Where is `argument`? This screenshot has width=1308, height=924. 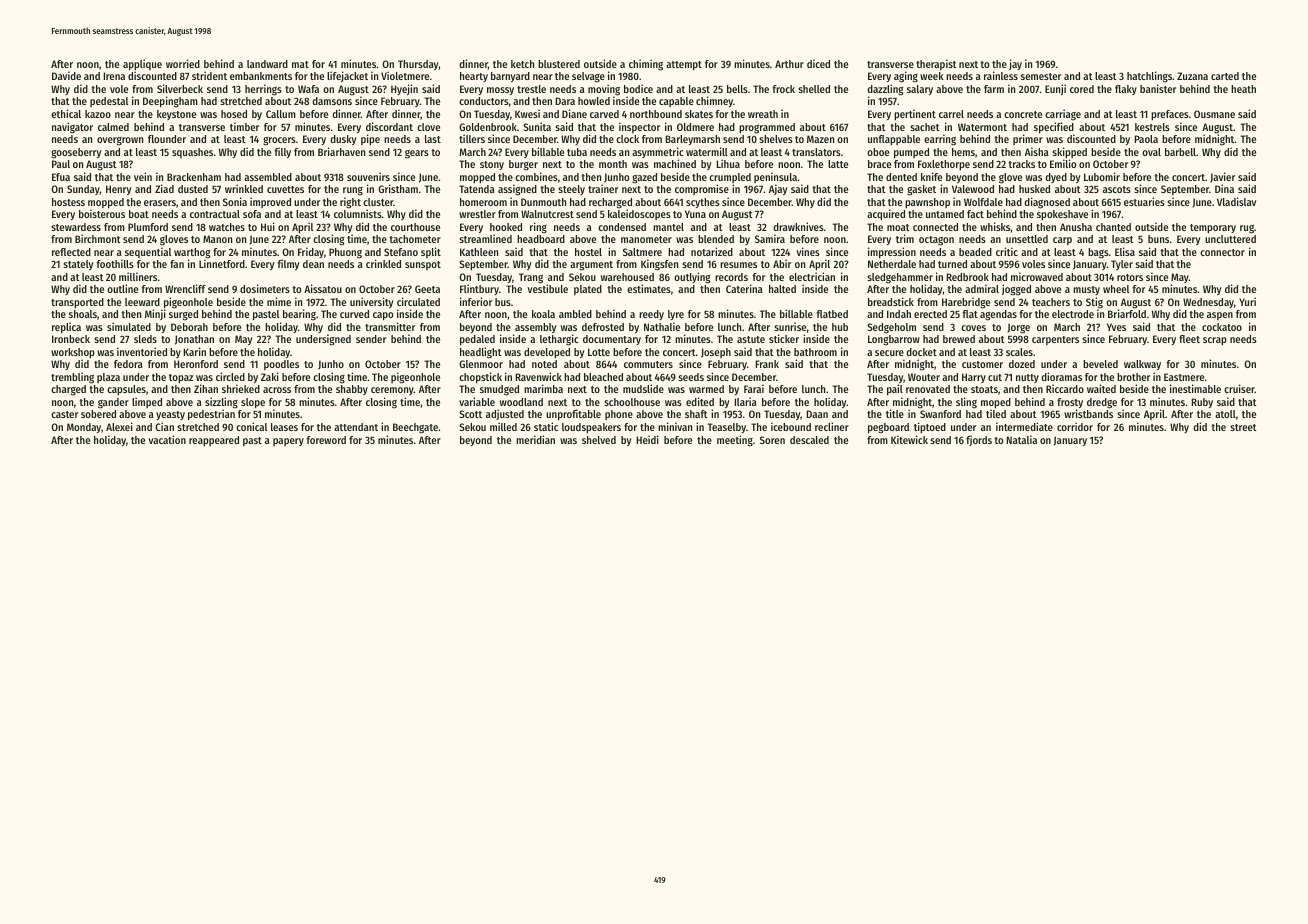
argument is located at coordinates (591, 266).
